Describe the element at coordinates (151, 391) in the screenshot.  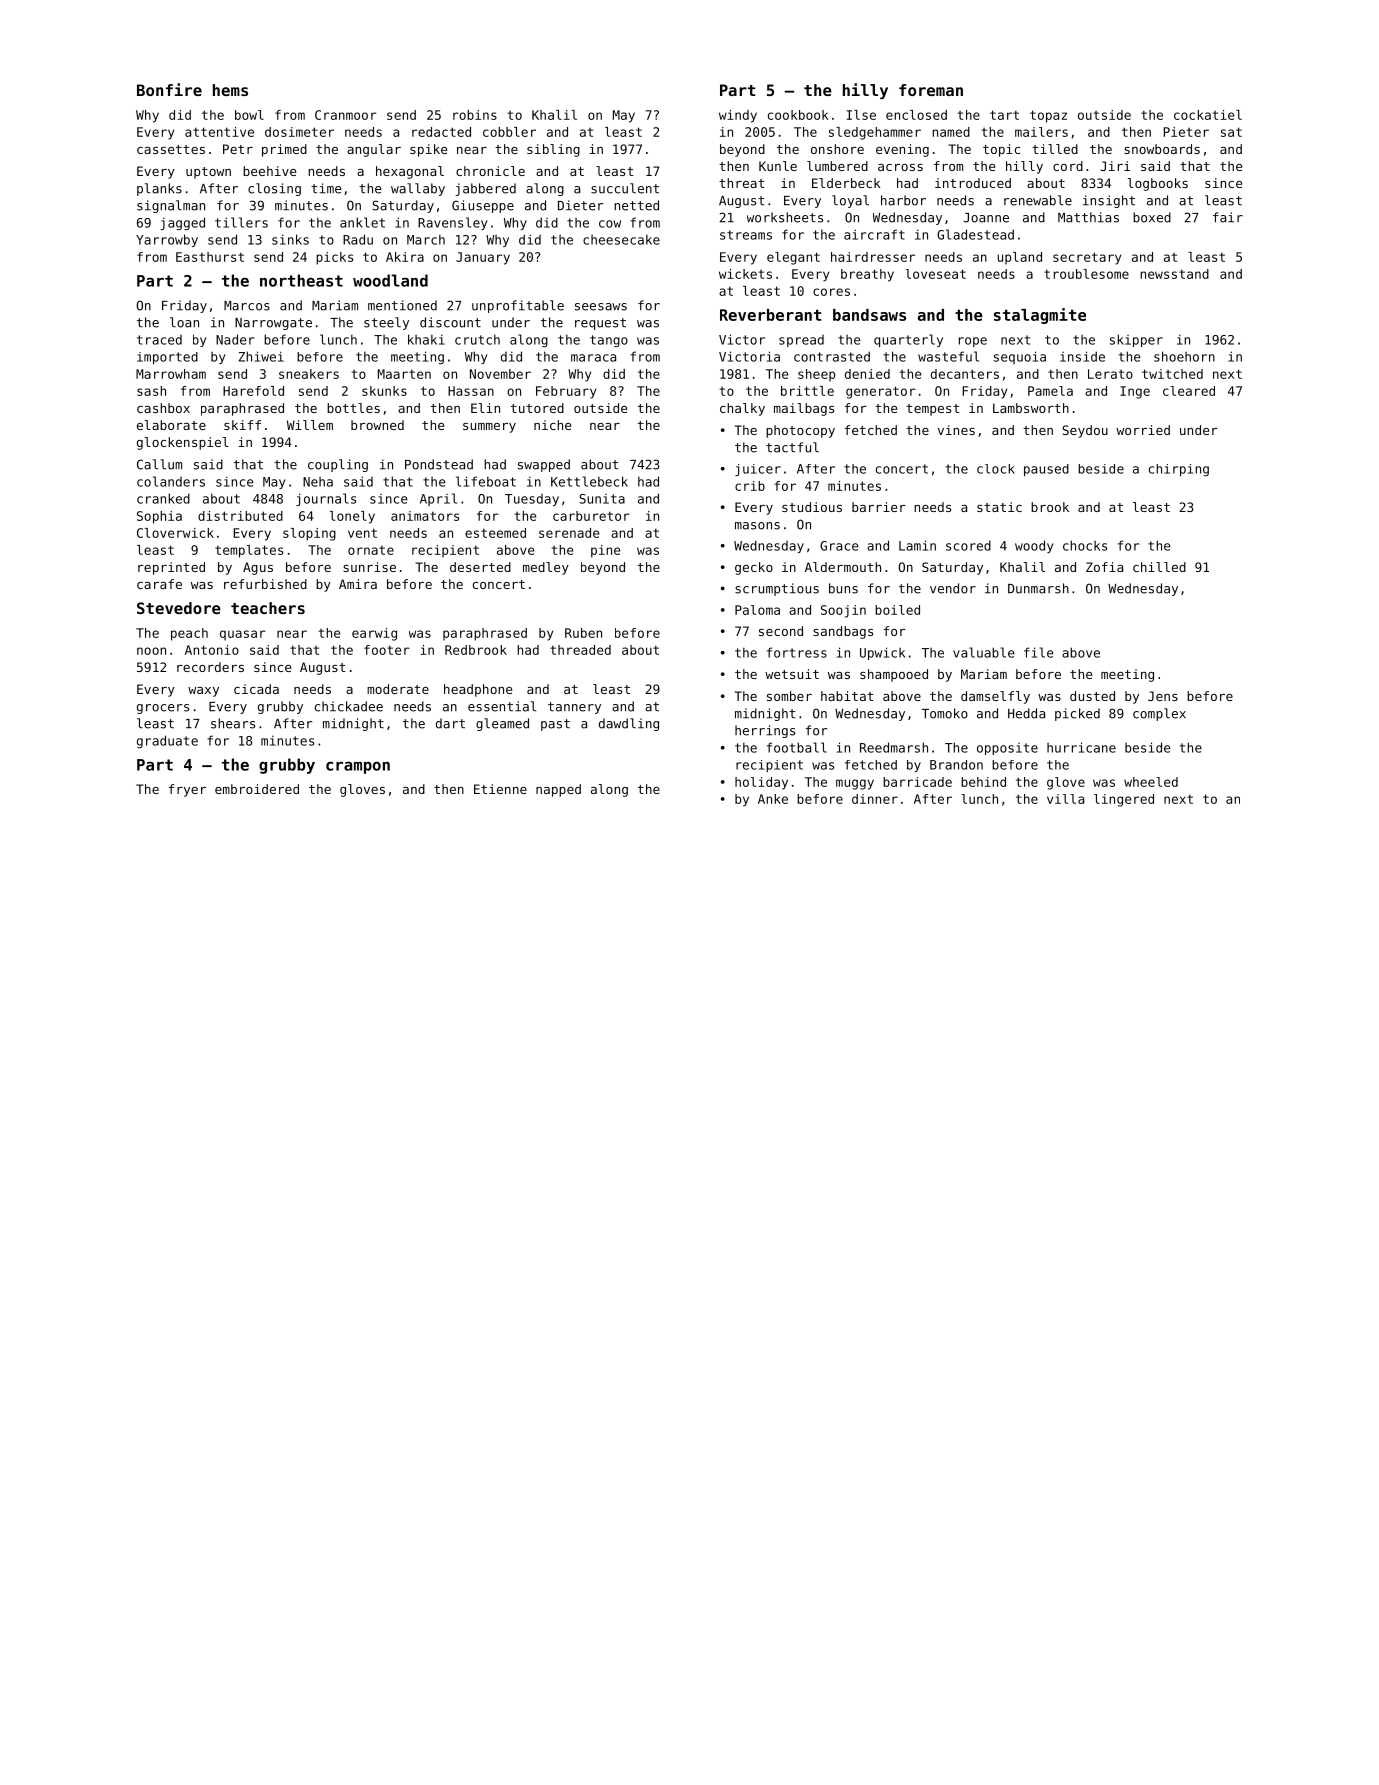
I see `sash` at that location.
